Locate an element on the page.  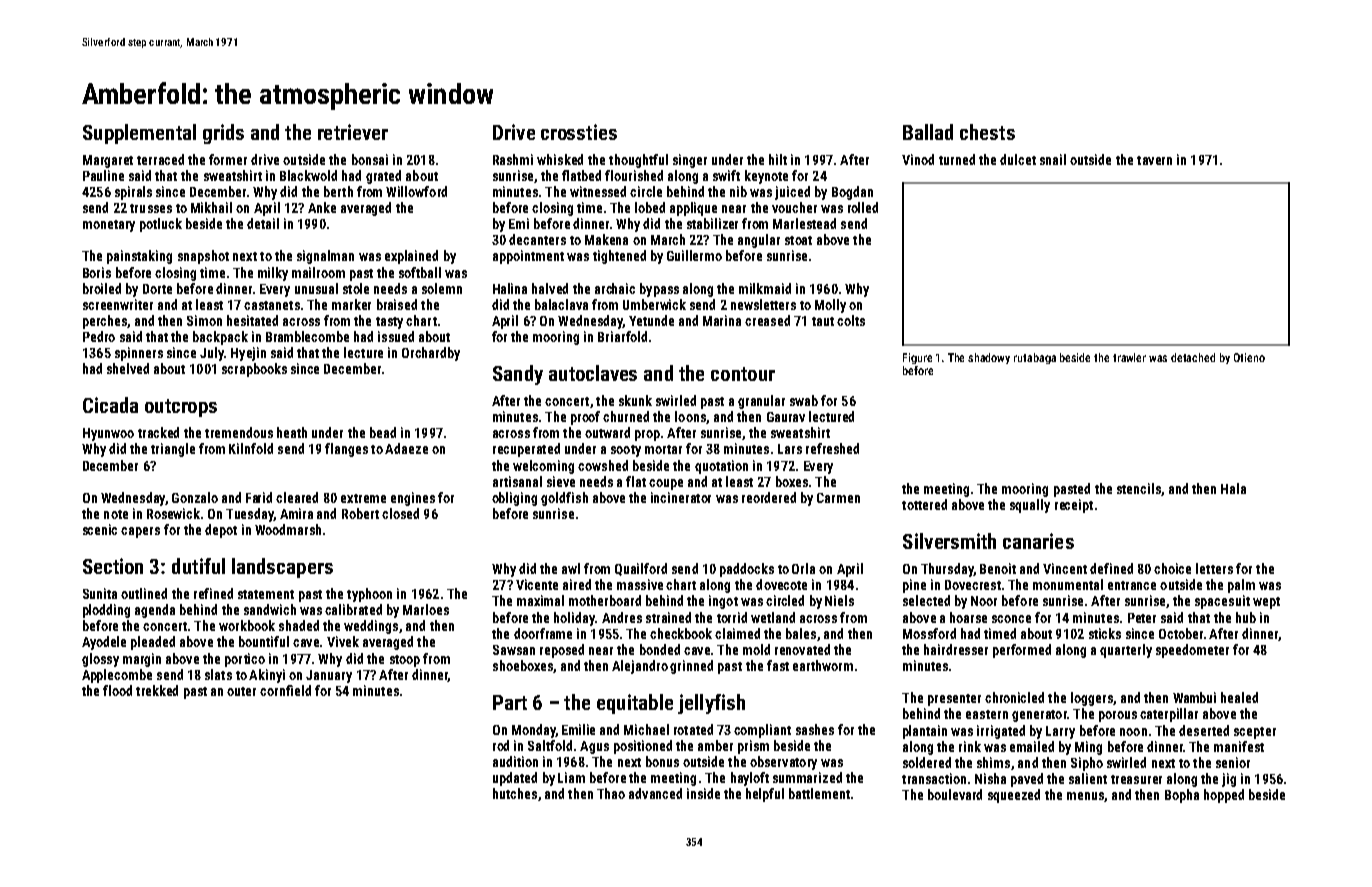
hutches is located at coordinates (515, 793).
